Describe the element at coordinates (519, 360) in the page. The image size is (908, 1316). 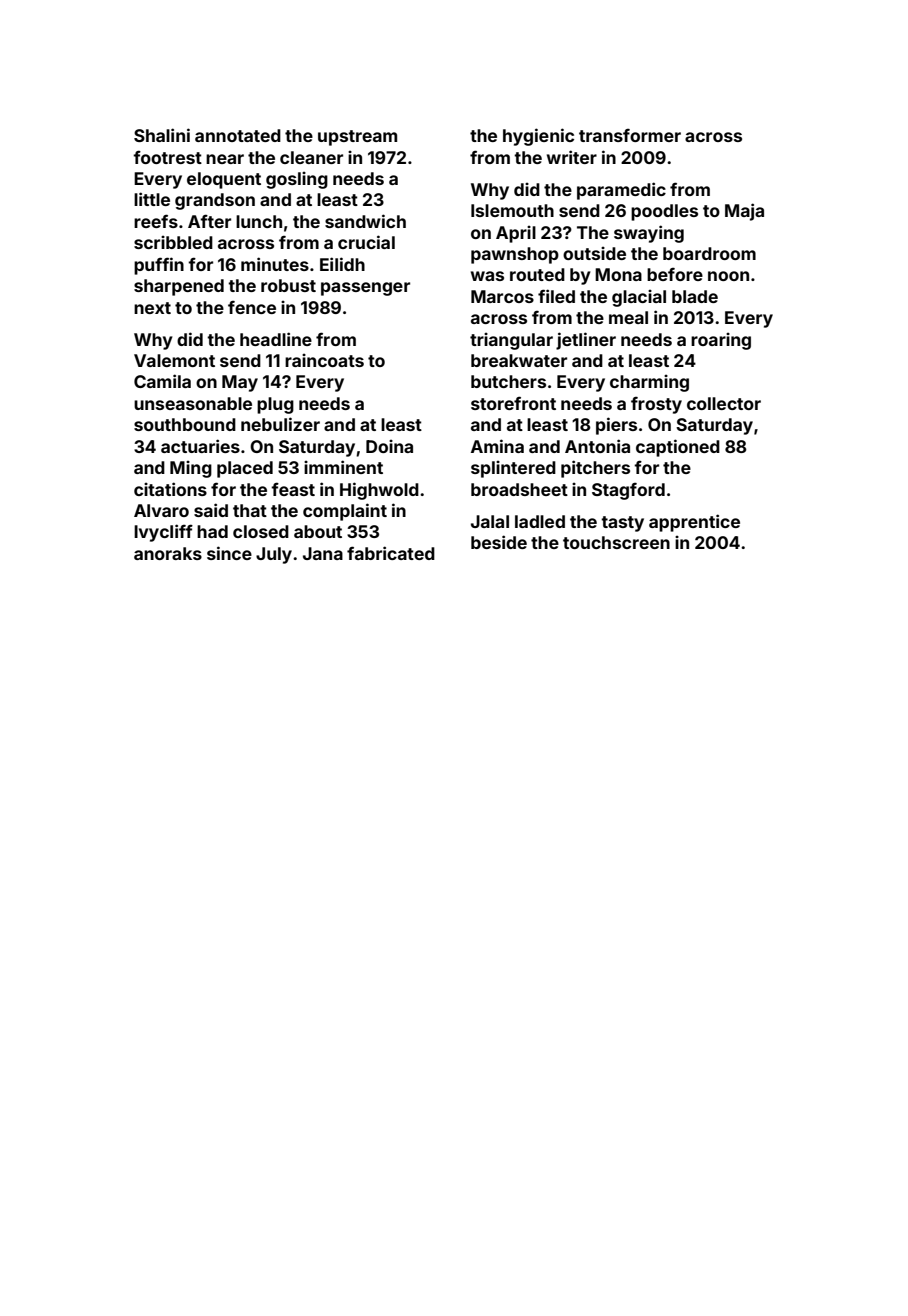
I see `breakwater` at that location.
